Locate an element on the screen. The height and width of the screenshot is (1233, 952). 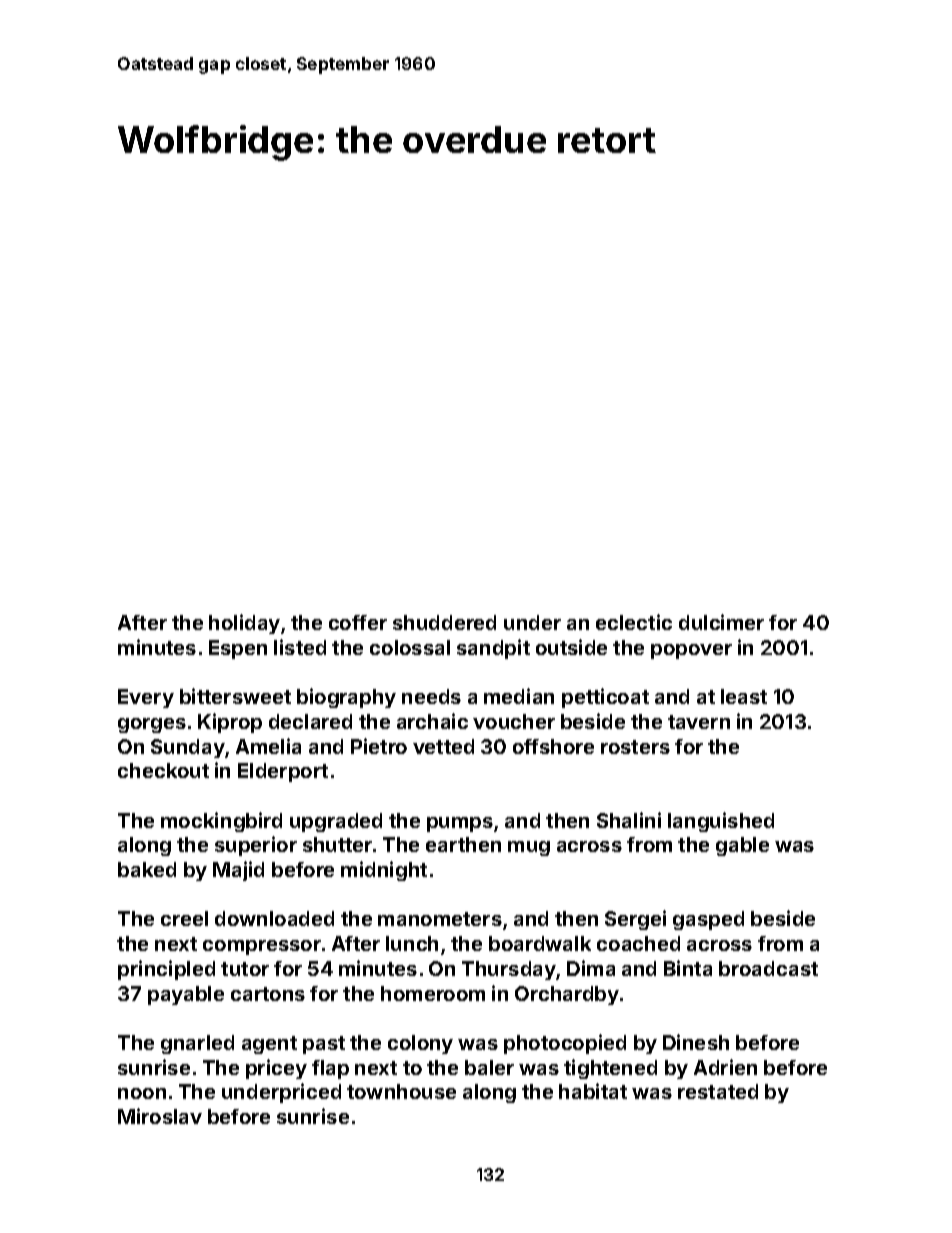
archaic is located at coordinates (432, 721).
